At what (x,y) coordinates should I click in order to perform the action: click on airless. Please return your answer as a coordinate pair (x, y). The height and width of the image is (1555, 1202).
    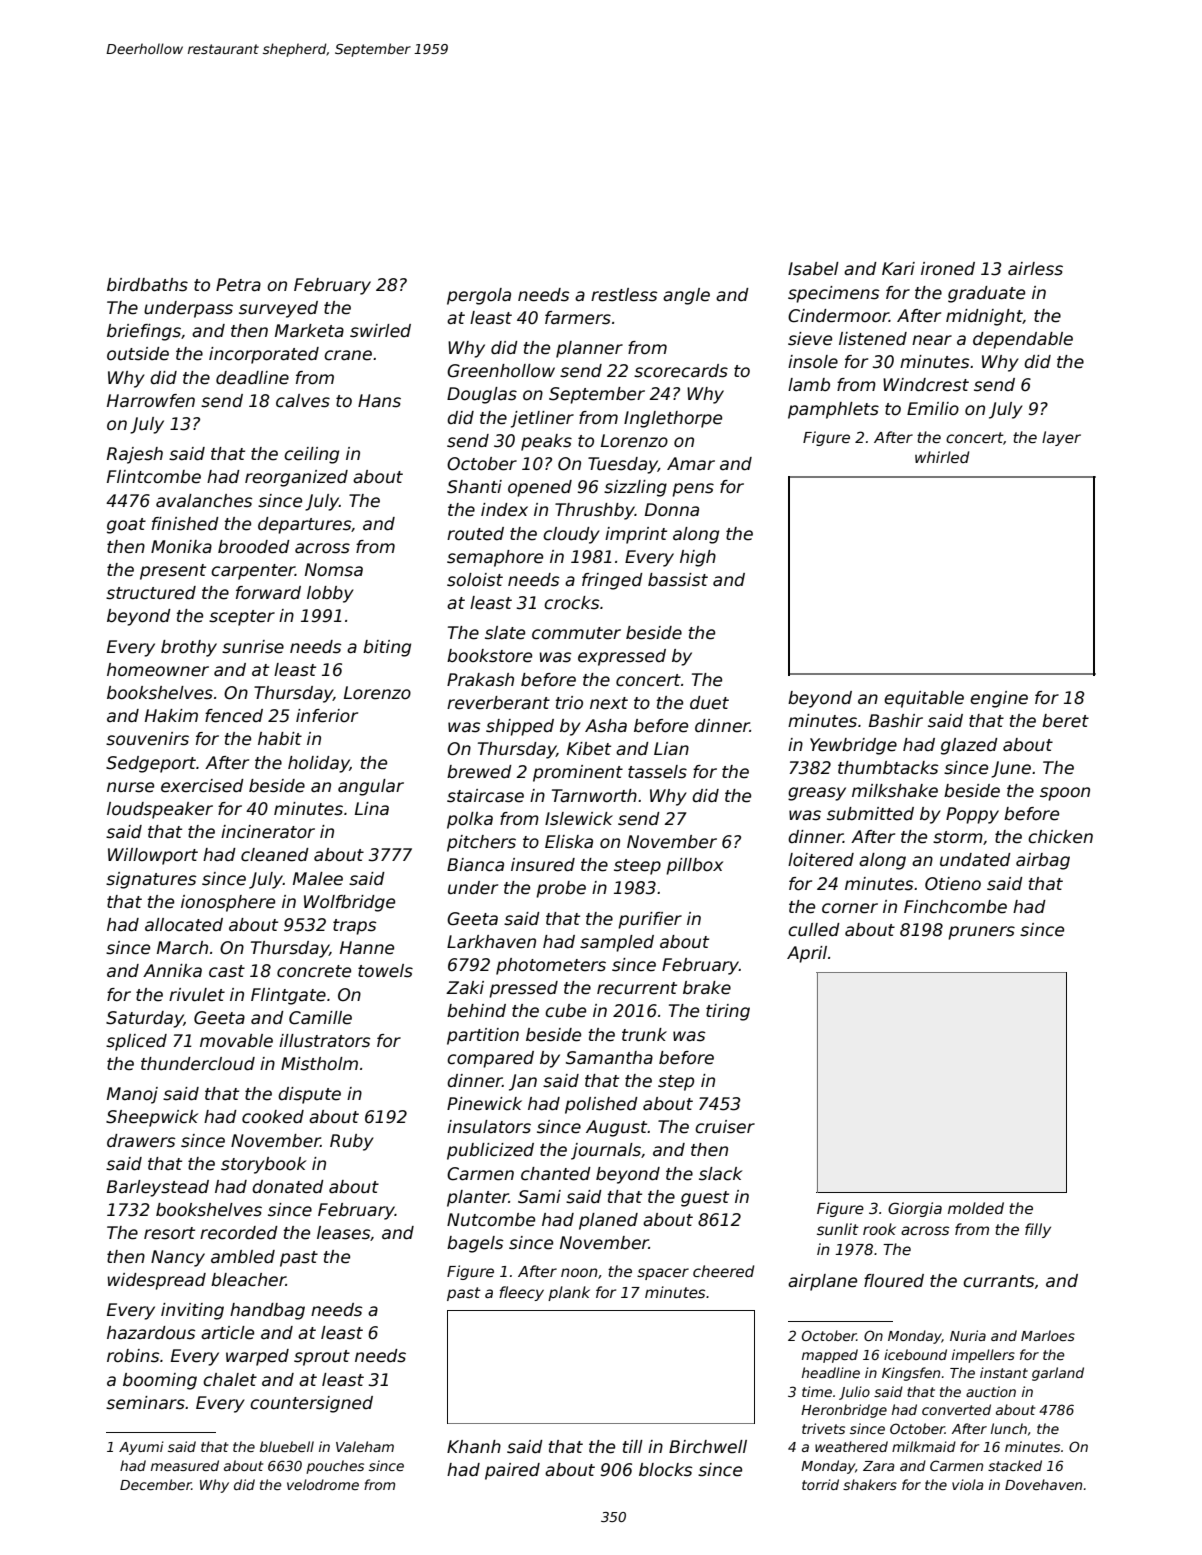
    Looking at the image, I should click on (1035, 269).
